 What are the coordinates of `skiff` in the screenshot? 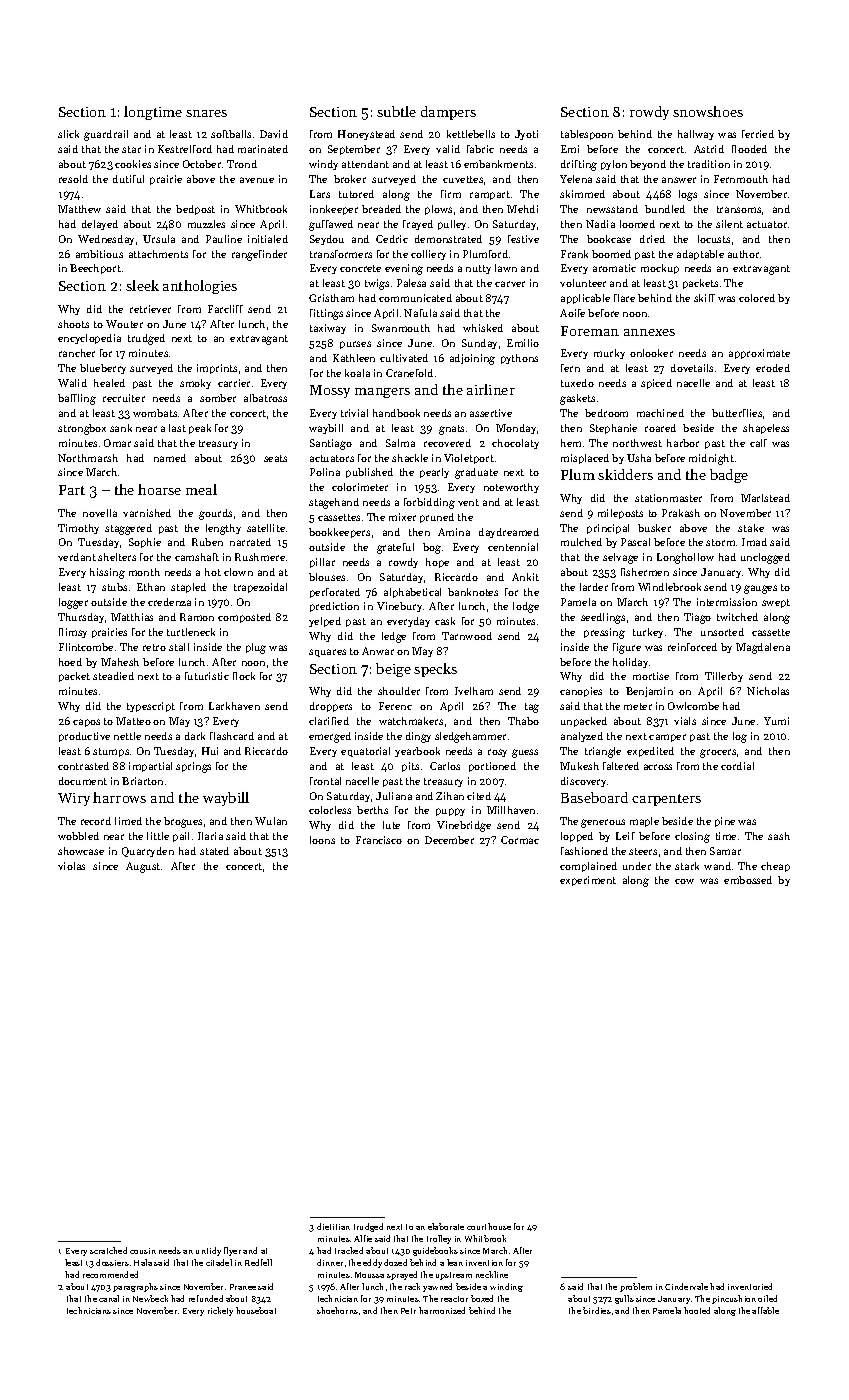 It's located at (704, 298).
